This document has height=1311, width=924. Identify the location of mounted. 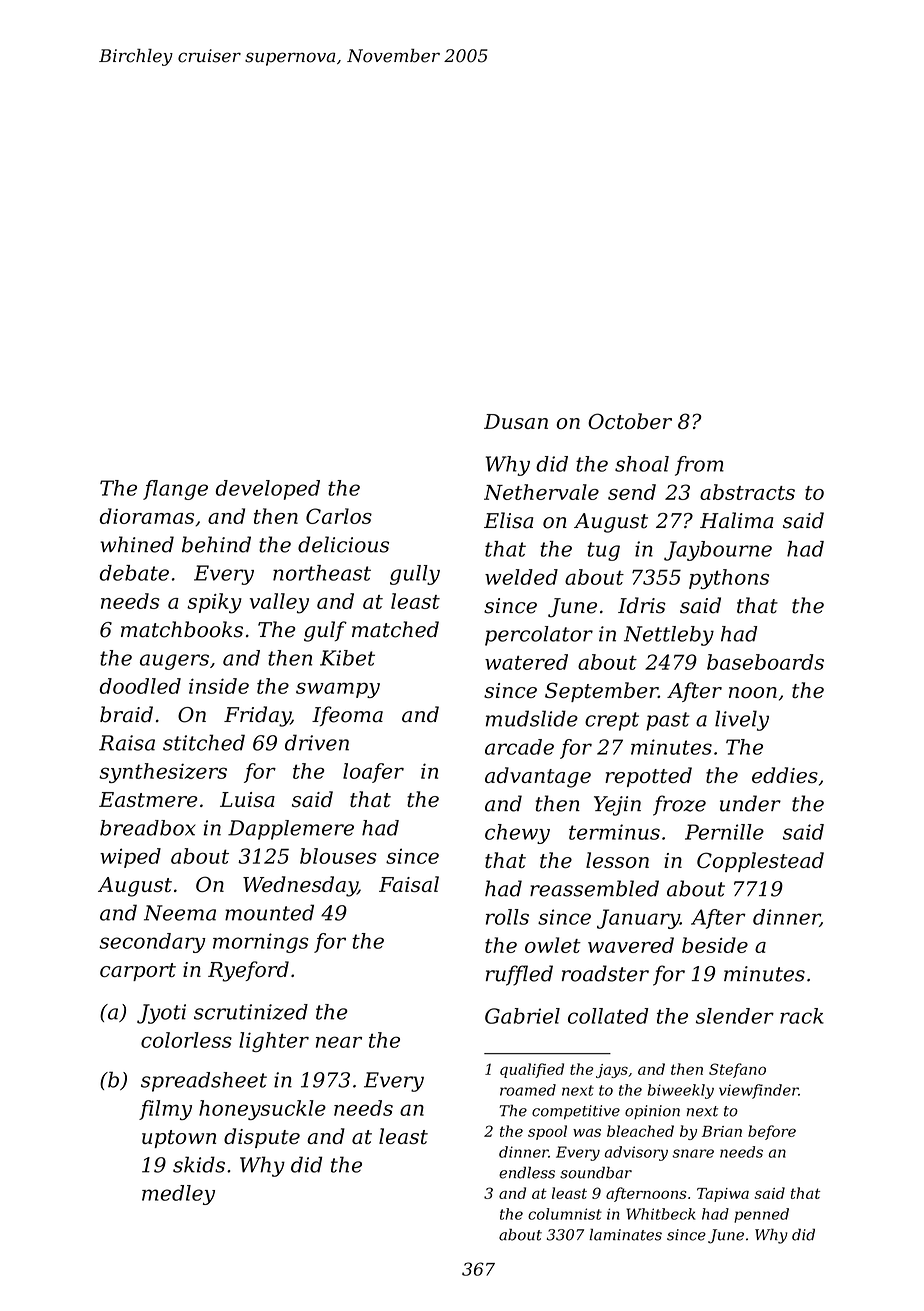
(269, 912).
